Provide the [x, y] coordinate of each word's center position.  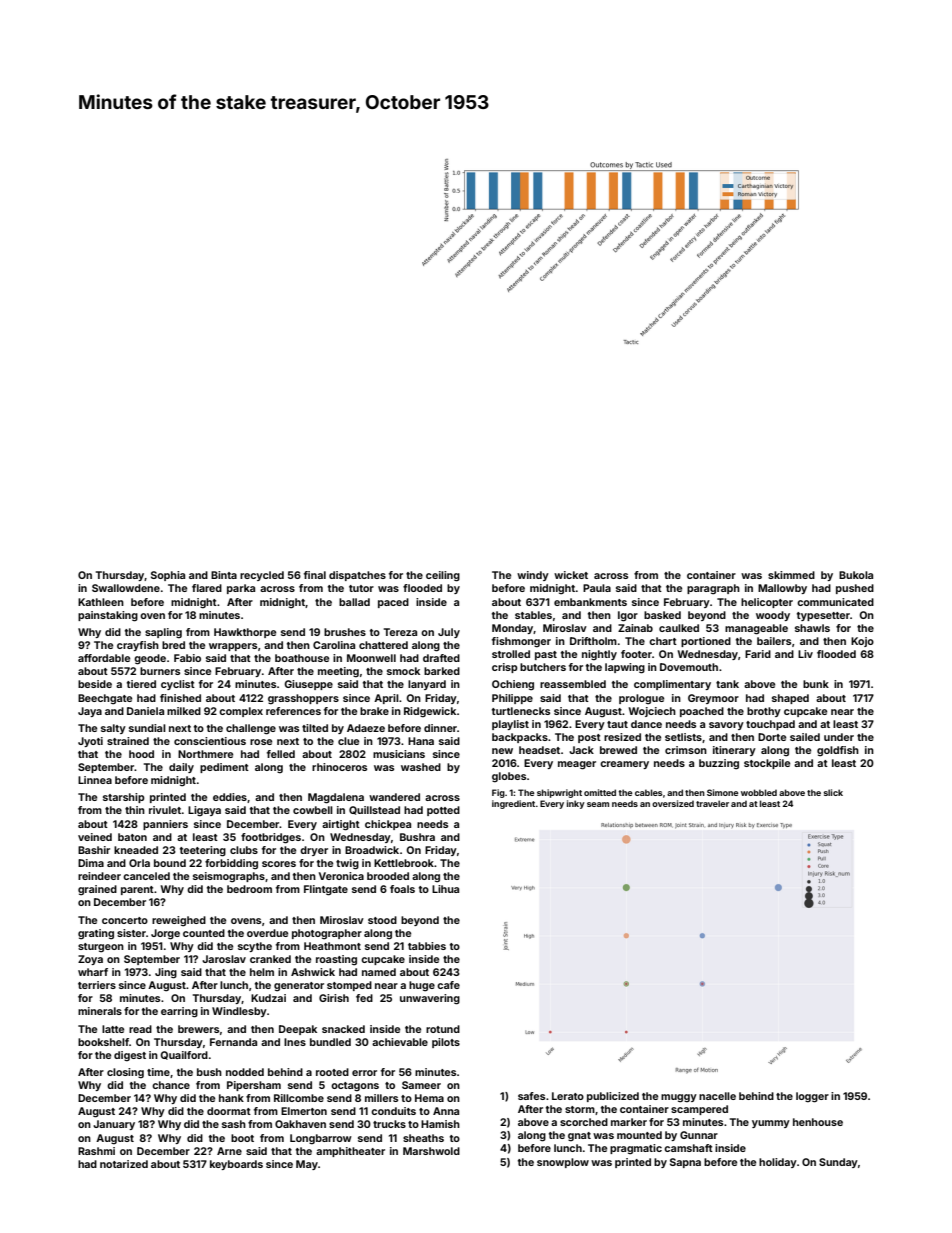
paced [393, 603]
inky [576, 804]
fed [364, 998]
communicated [835, 602]
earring [179, 1012]
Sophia [168, 576]
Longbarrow [321, 1139]
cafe [448, 985]
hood [141, 754]
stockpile [767, 764]
